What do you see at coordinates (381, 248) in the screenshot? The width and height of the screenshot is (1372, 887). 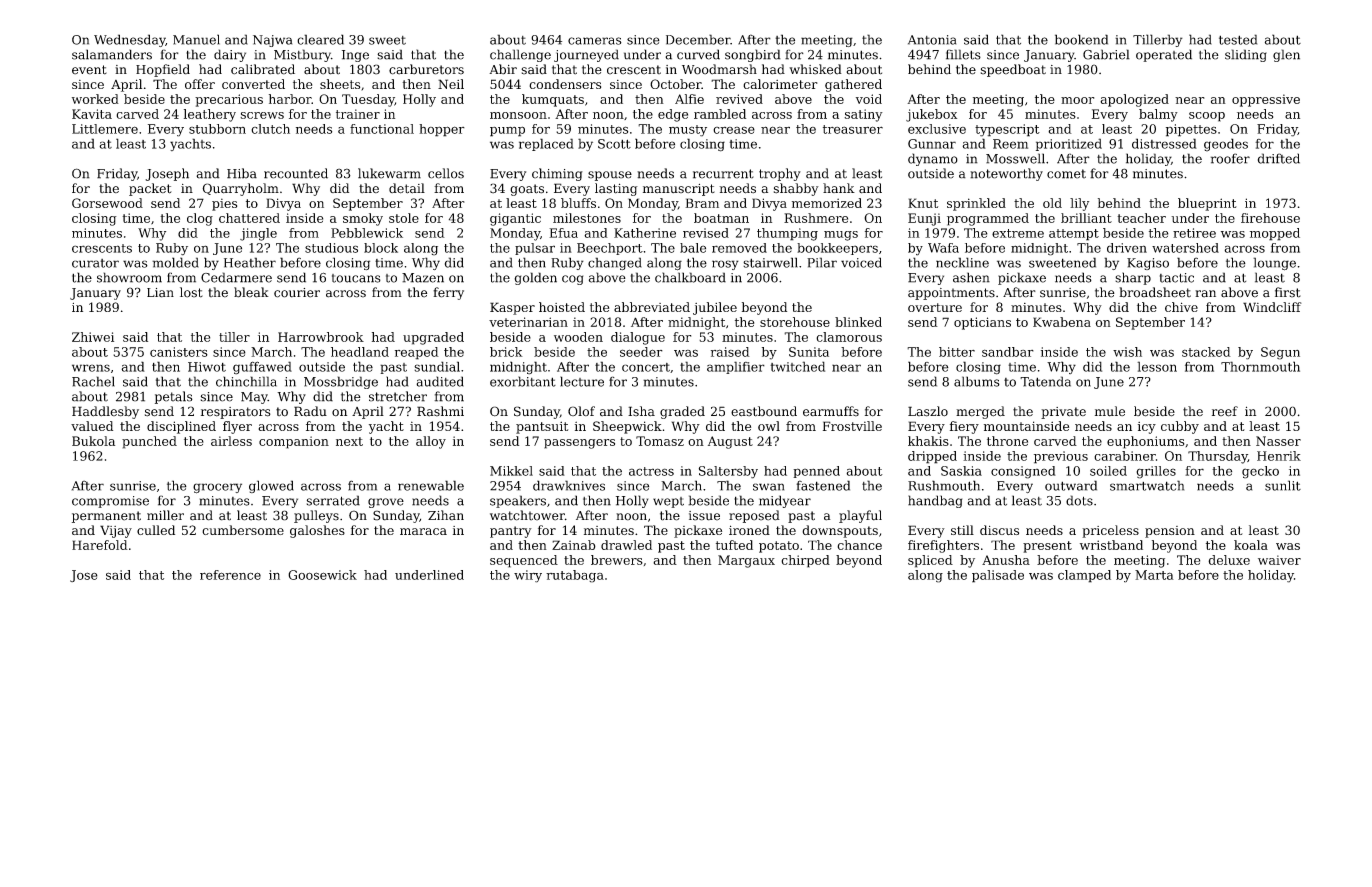 I see `block` at bounding box center [381, 248].
